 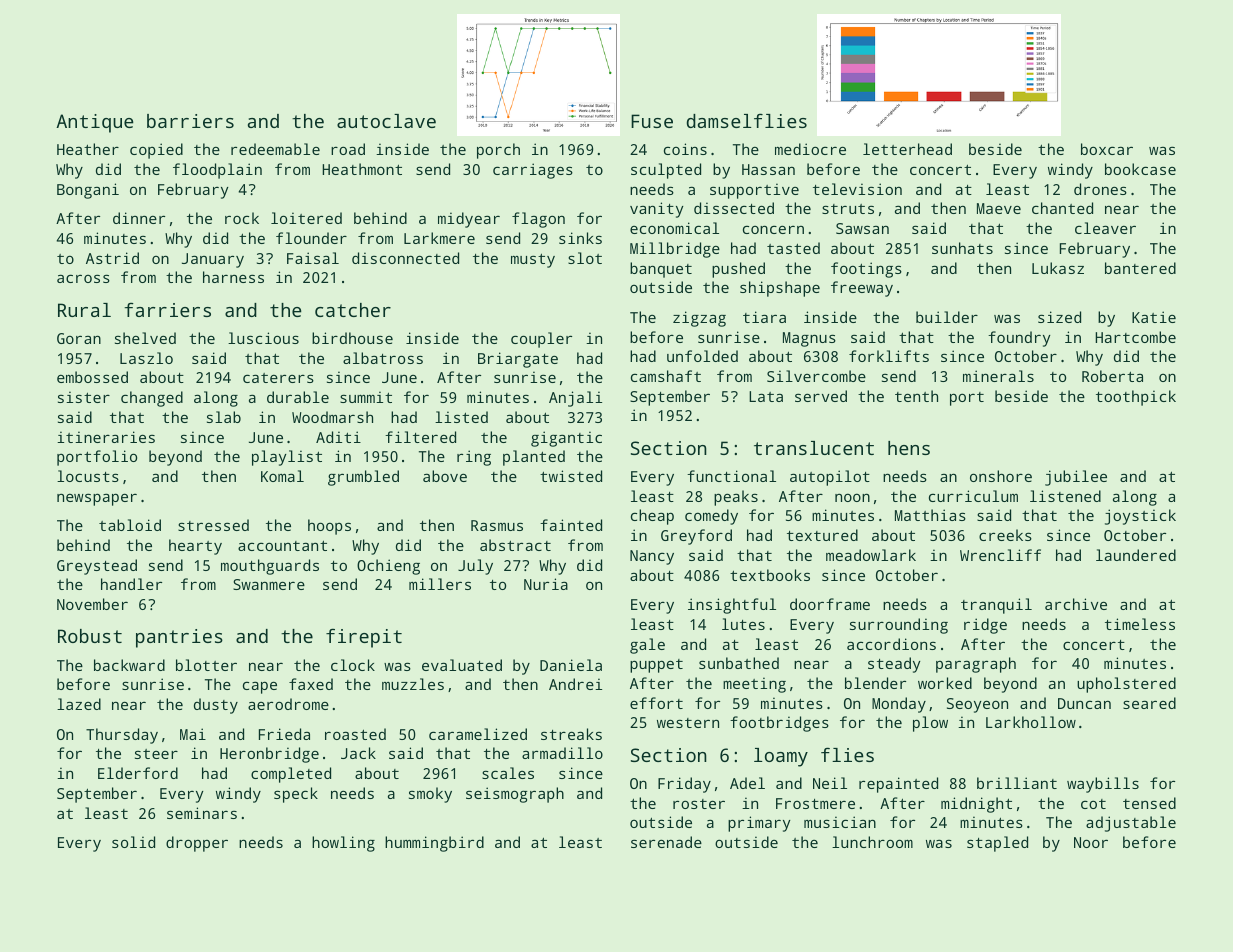 I want to click on locusts, so click(x=88, y=476).
